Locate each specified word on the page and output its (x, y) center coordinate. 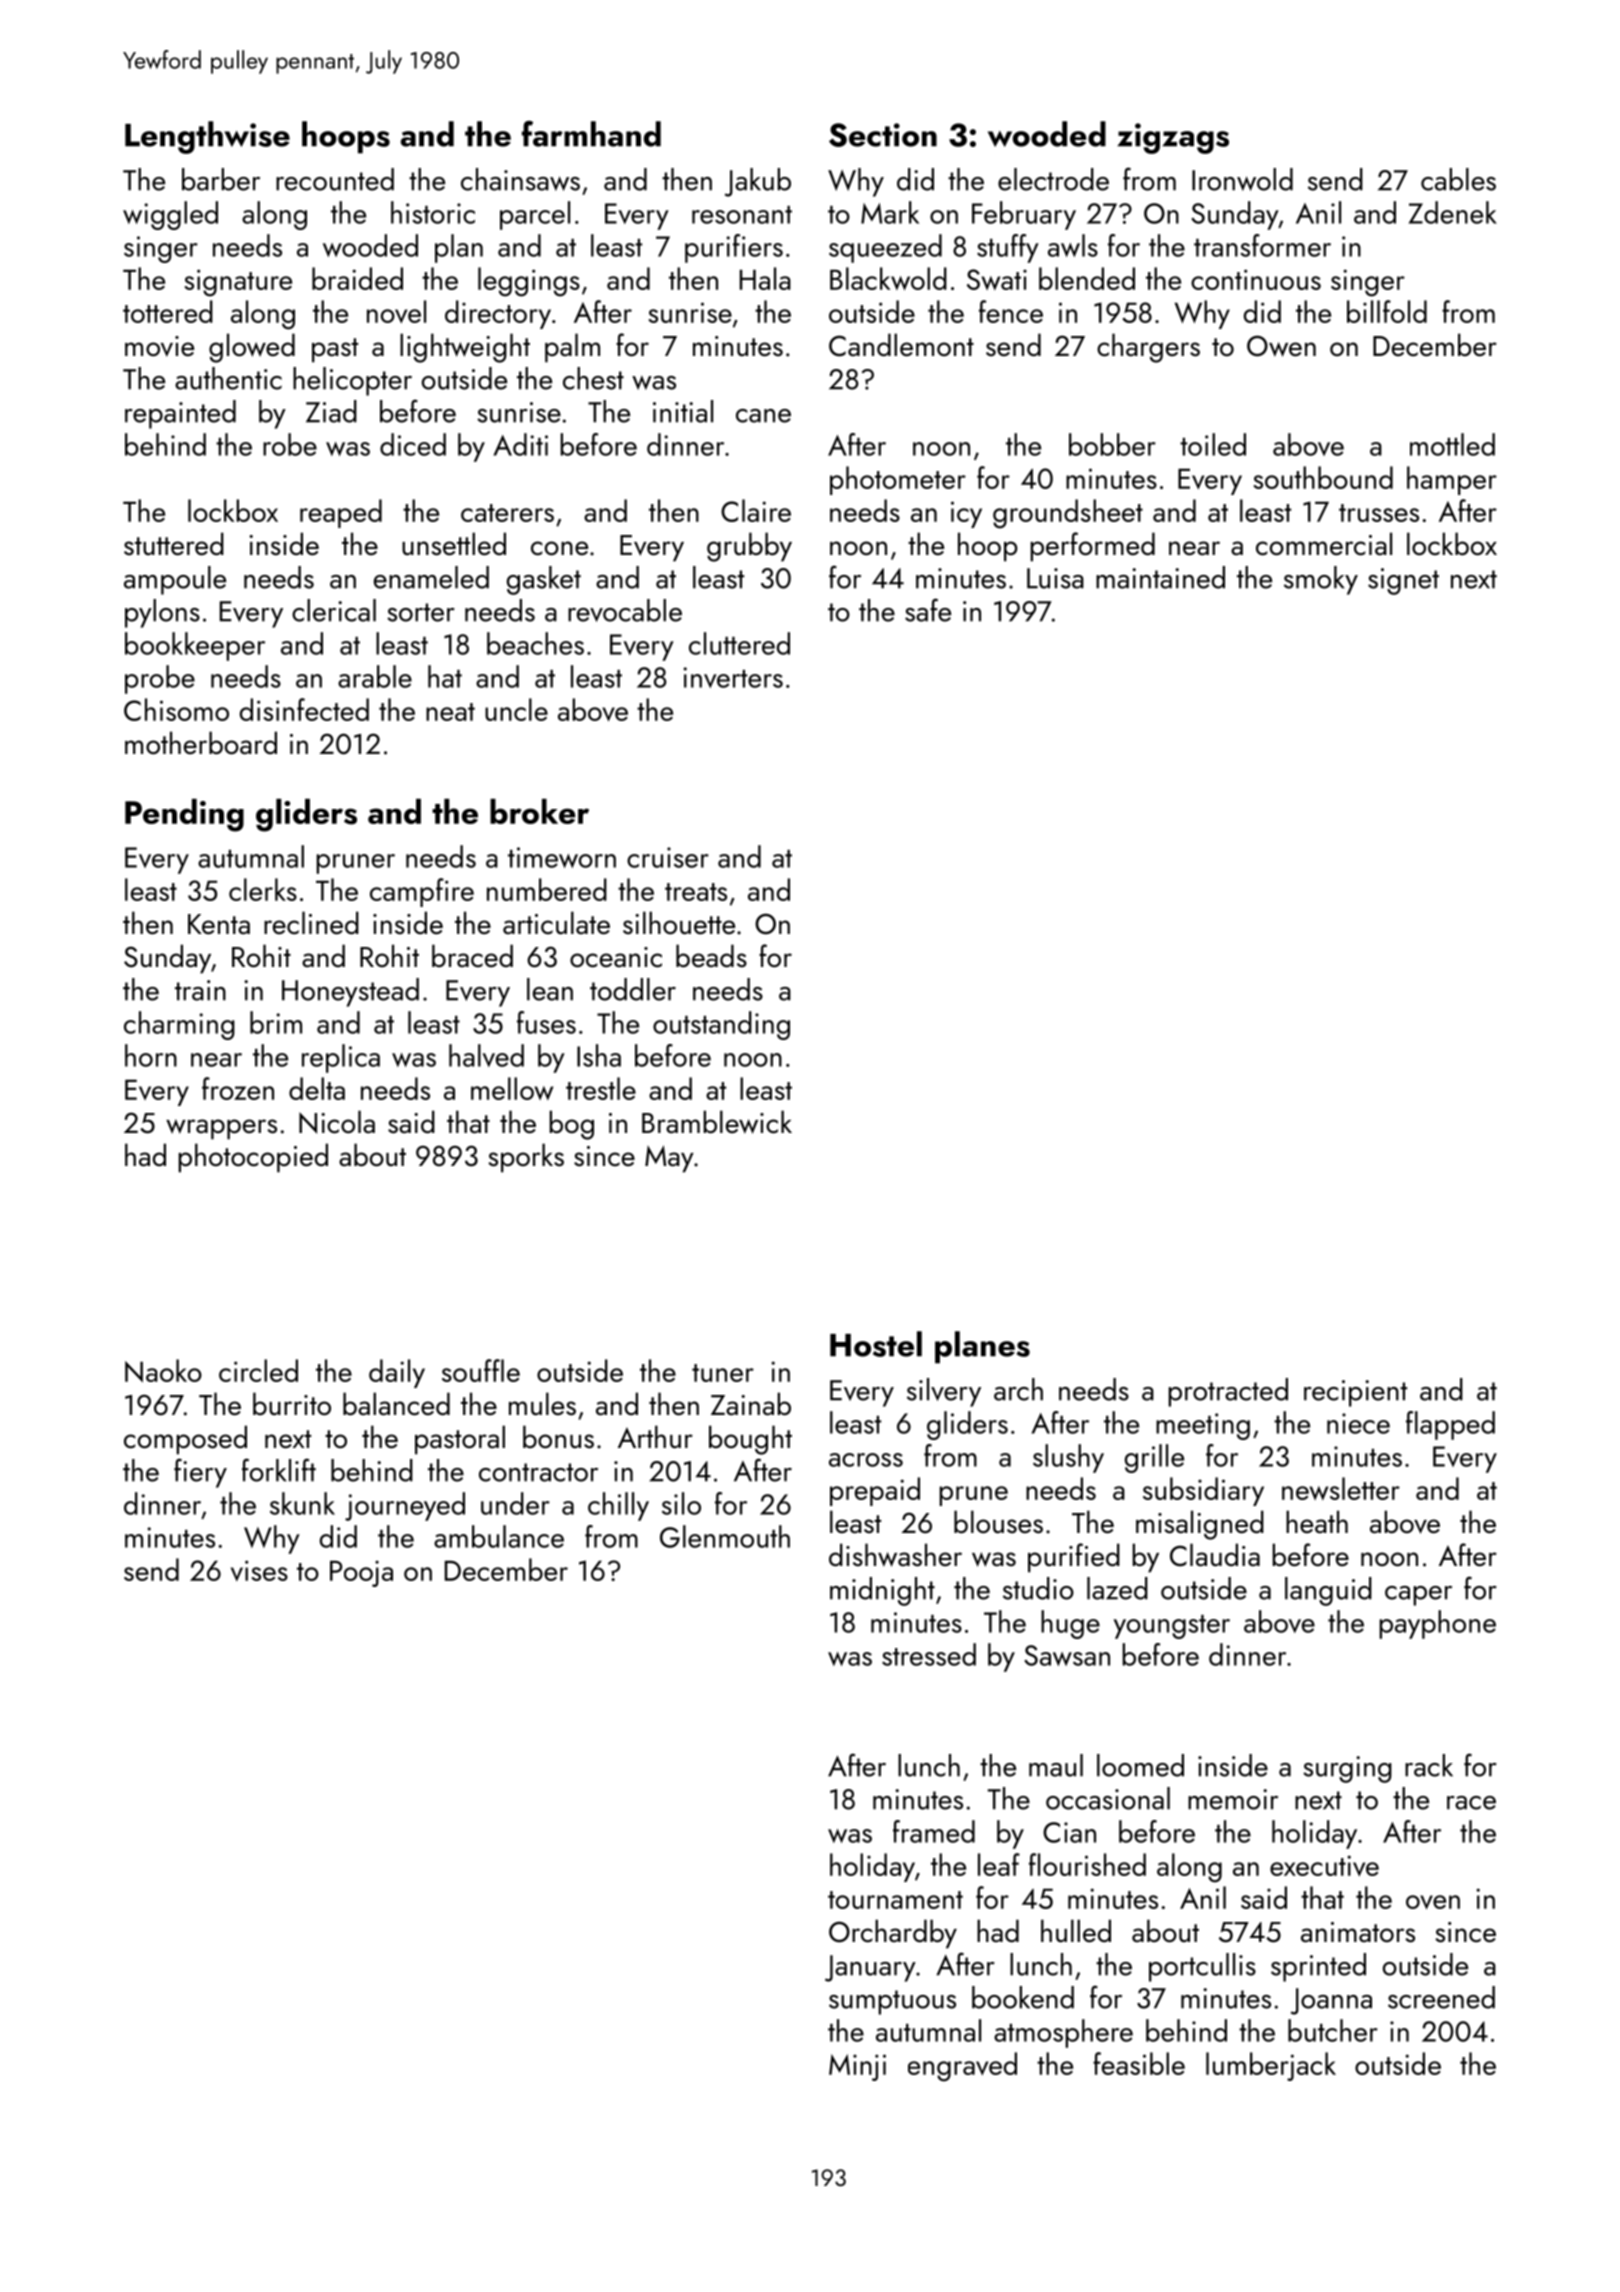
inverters (733, 677)
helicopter (352, 381)
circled (258, 1370)
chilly (618, 1506)
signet (1403, 581)
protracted (1228, 1392)
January (870, 1968)
